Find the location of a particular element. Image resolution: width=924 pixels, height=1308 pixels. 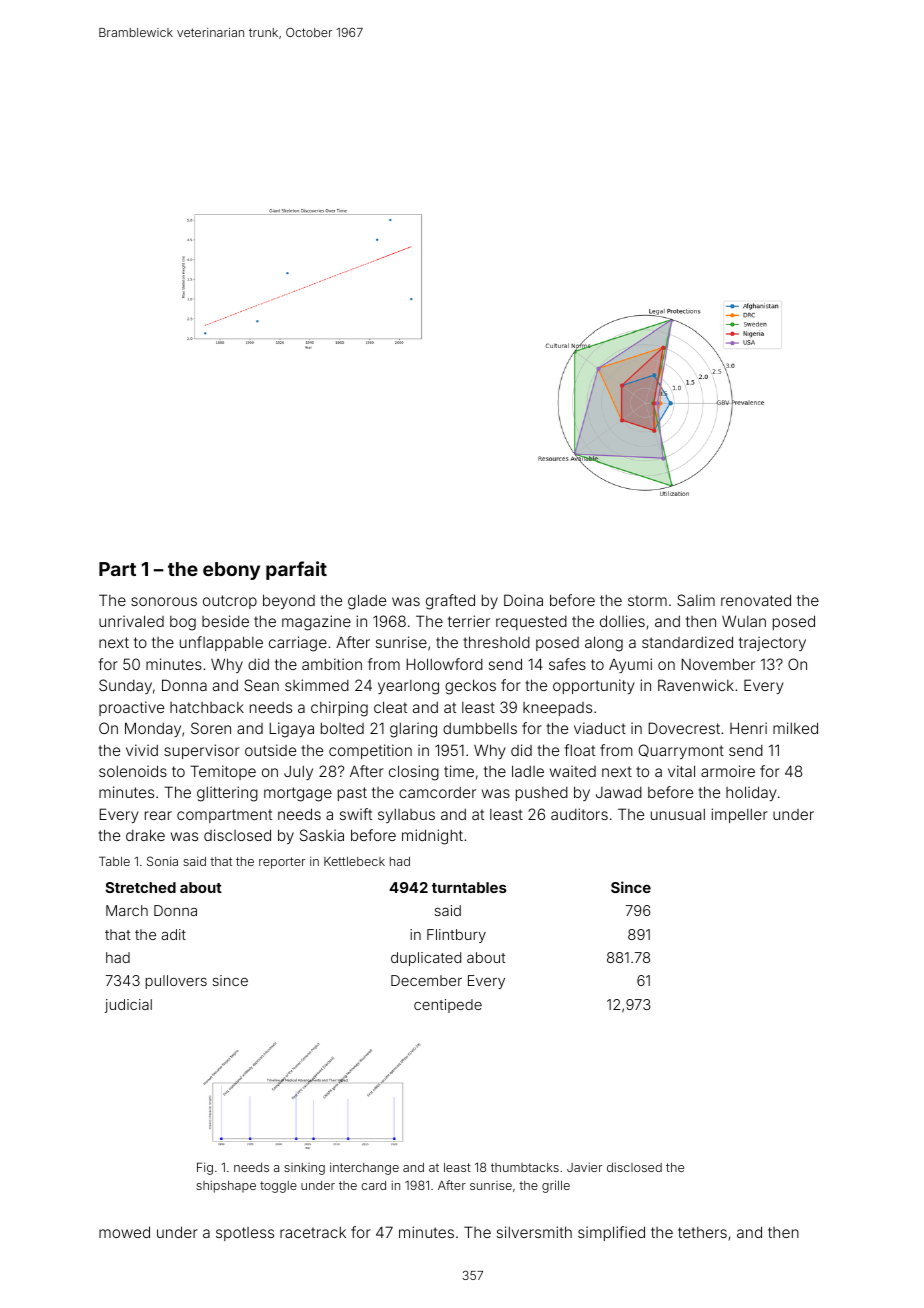

centipede is located at coordinates (448, 1006).
